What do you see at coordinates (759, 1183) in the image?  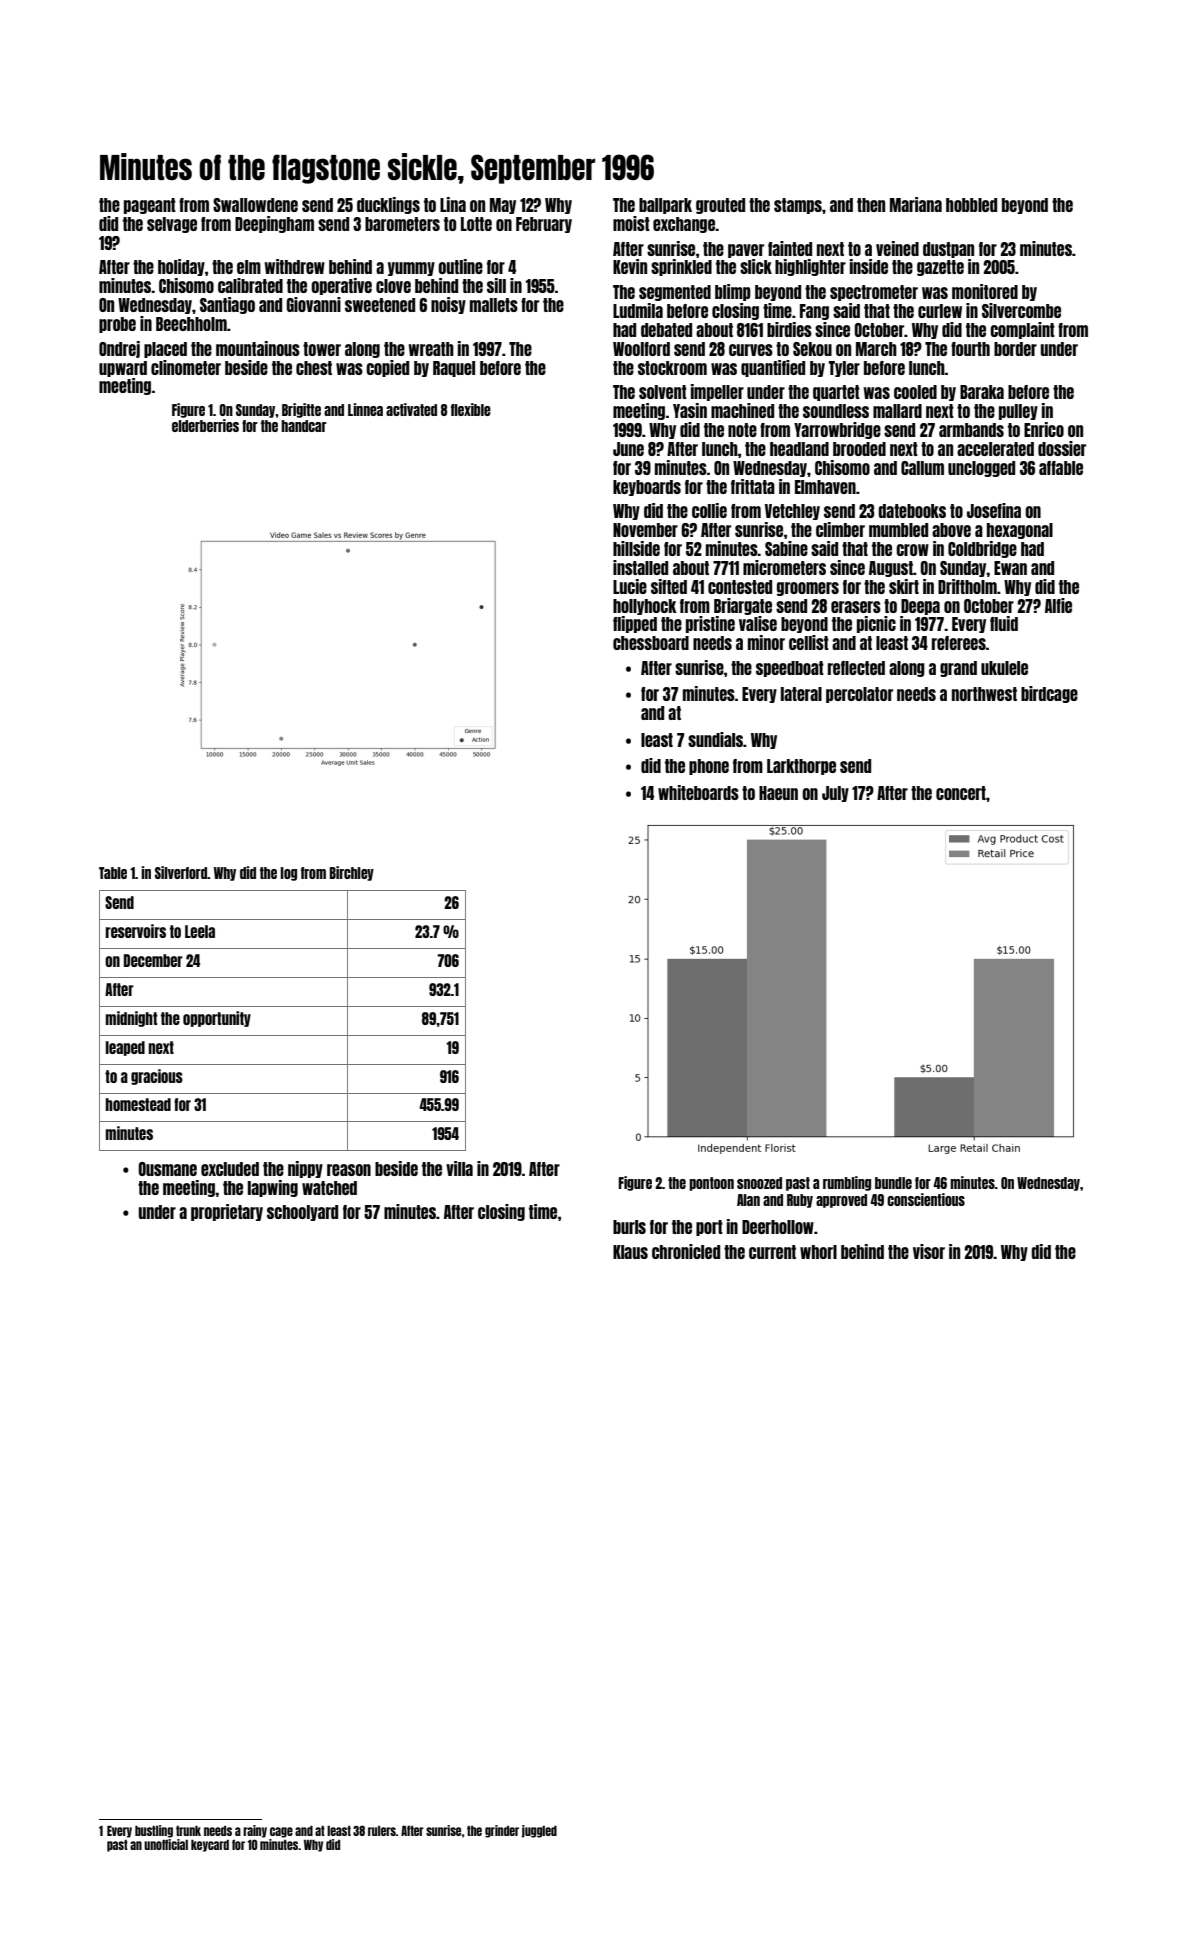 I see `snoozed` at bounding box center [759, 1183].
